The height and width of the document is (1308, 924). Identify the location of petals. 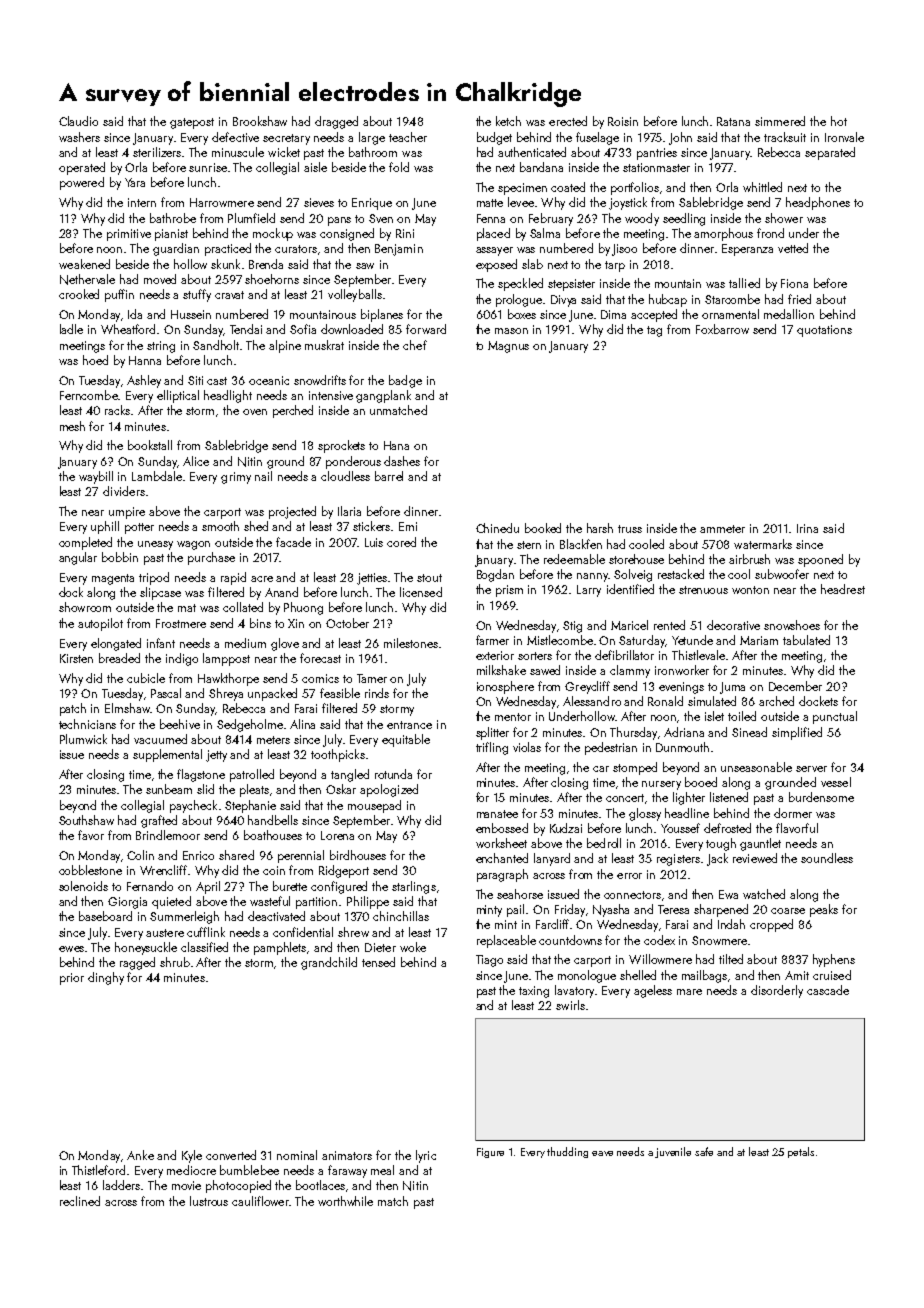
(801, 1152).
